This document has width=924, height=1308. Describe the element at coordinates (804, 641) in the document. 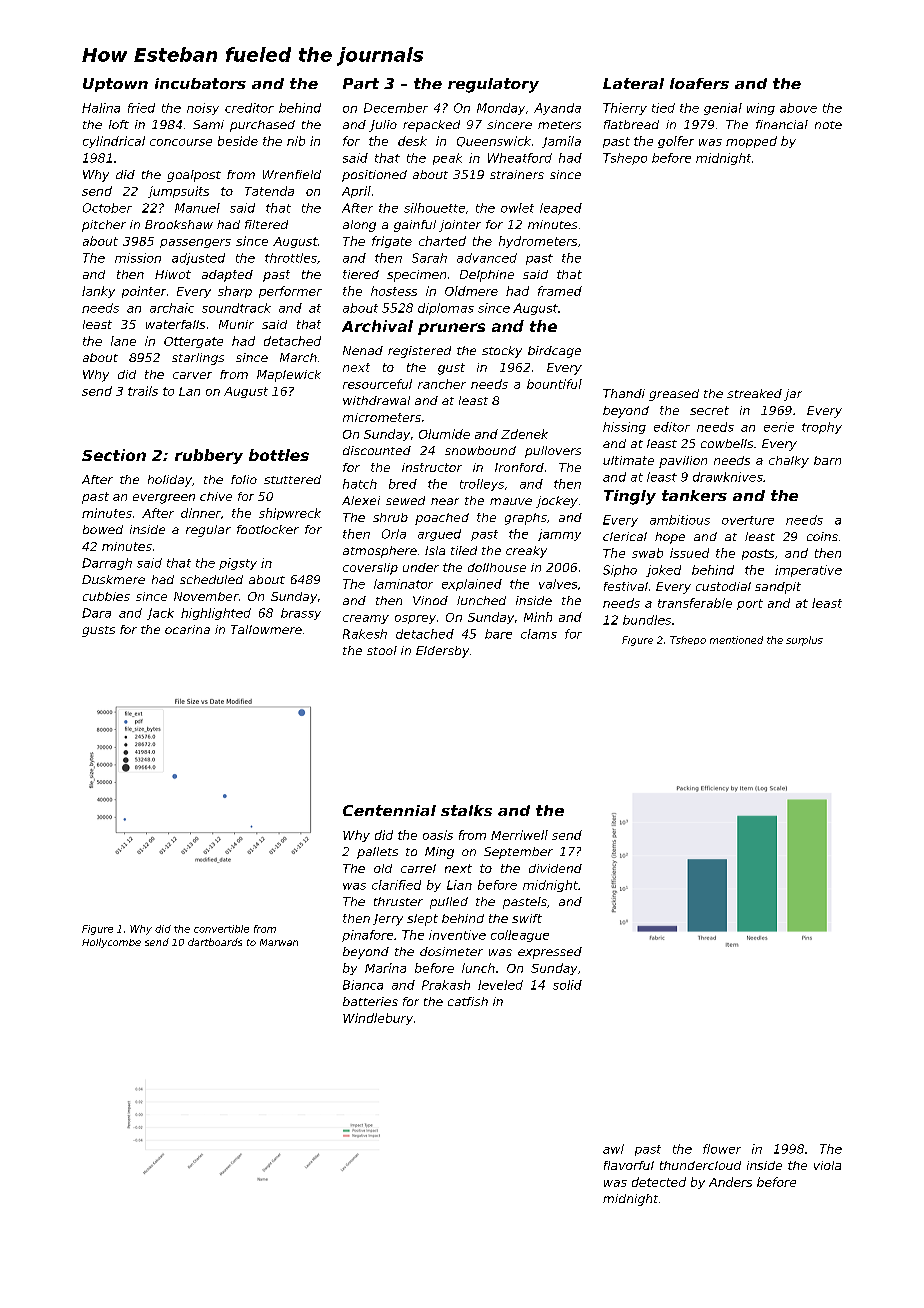

I see `surplus` at that location.
